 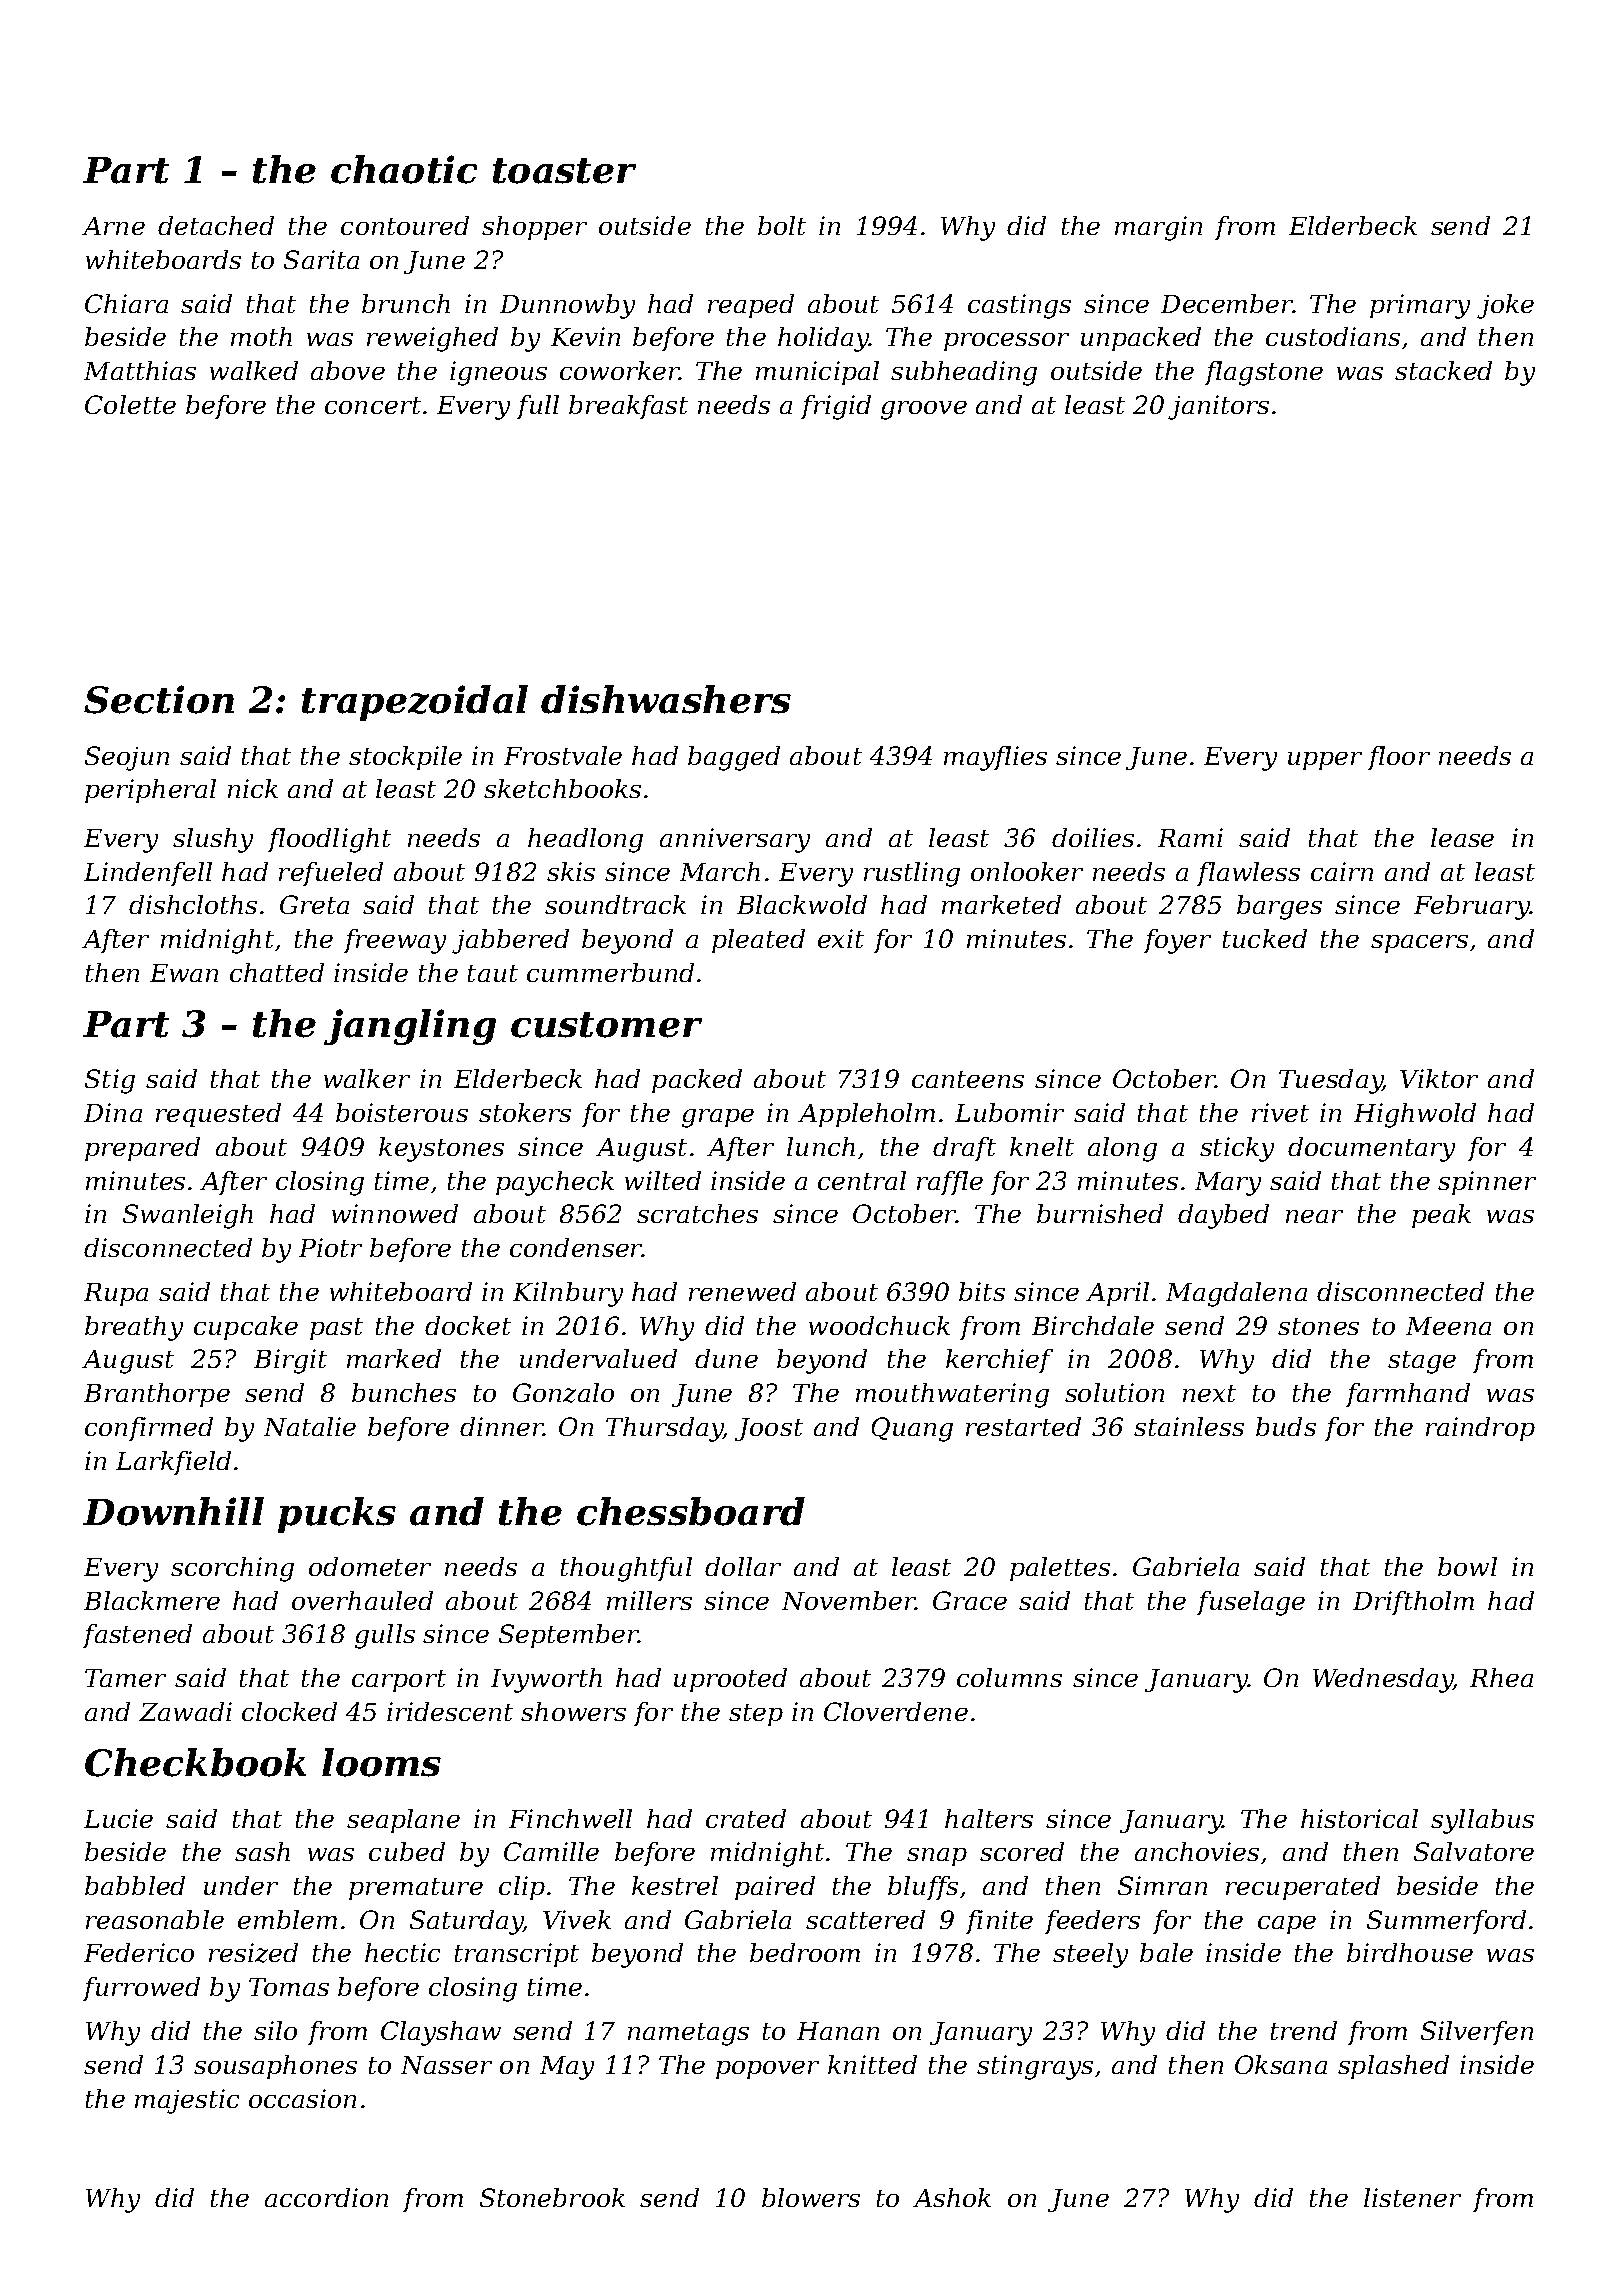 What do you see at coordinates (1505, 306) in the screenshot?
I see `joke` at bounding box center [1505, 306].
